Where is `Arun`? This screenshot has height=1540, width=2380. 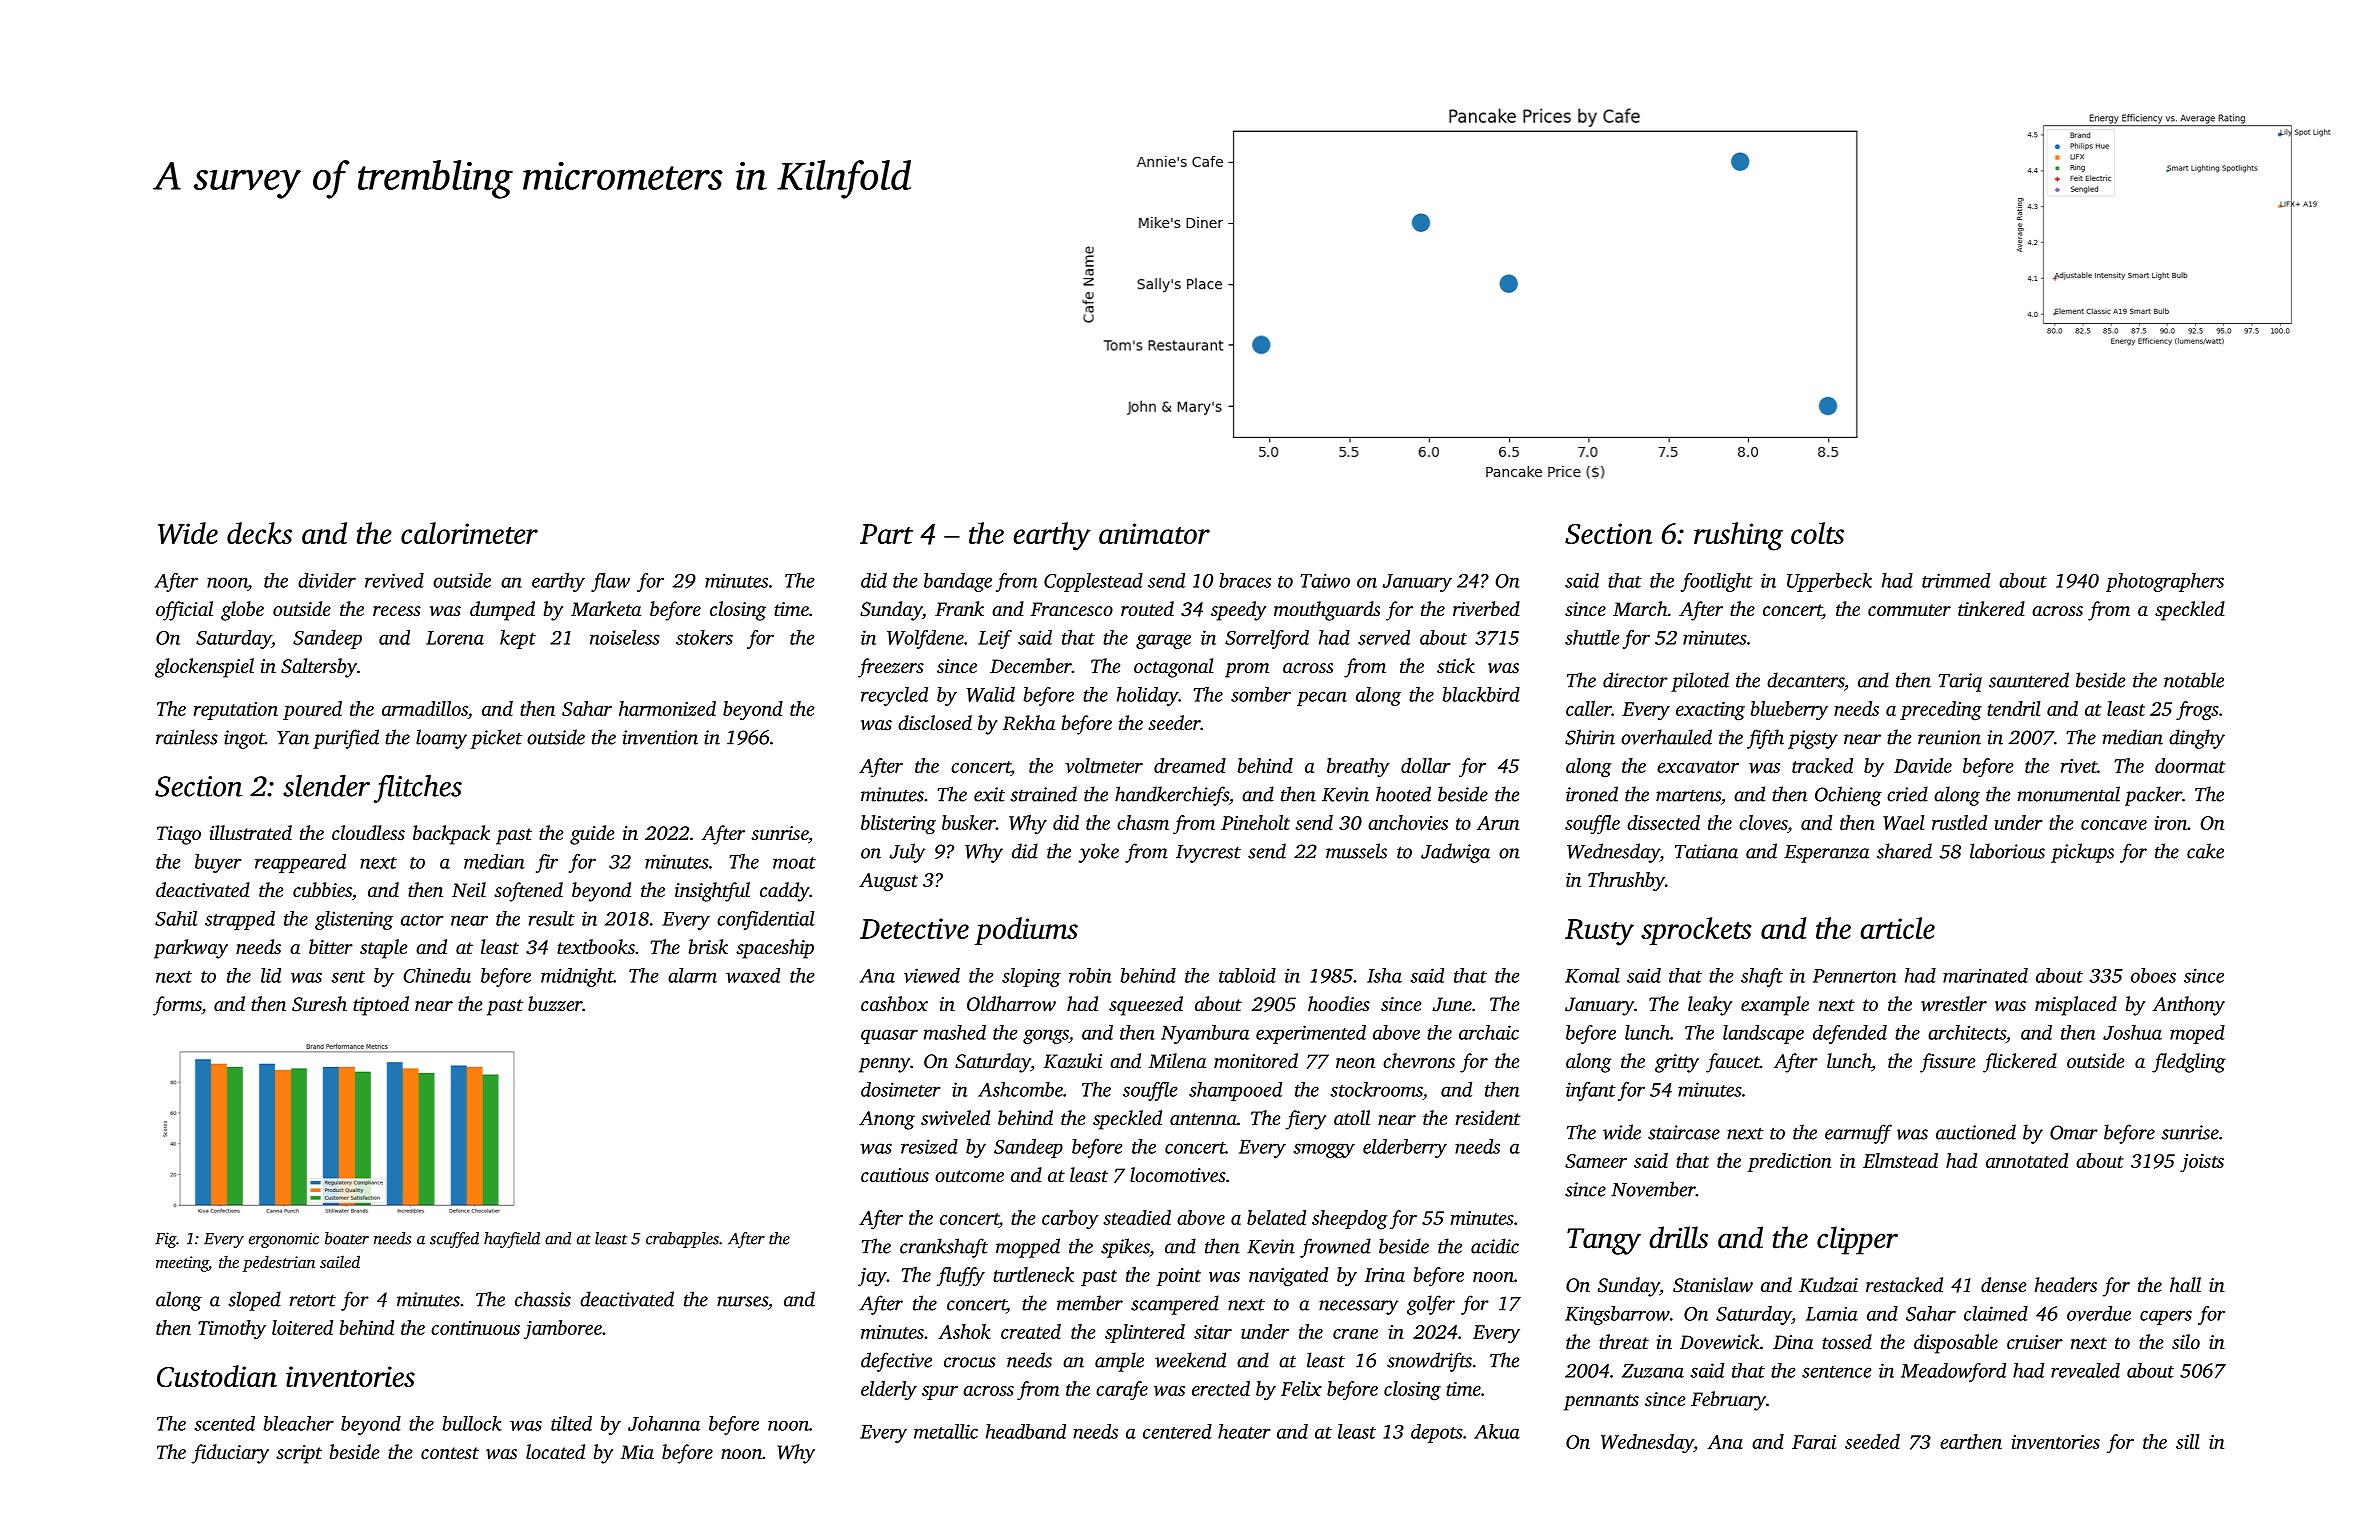 Arun is located at coordinates (1498, 823).
